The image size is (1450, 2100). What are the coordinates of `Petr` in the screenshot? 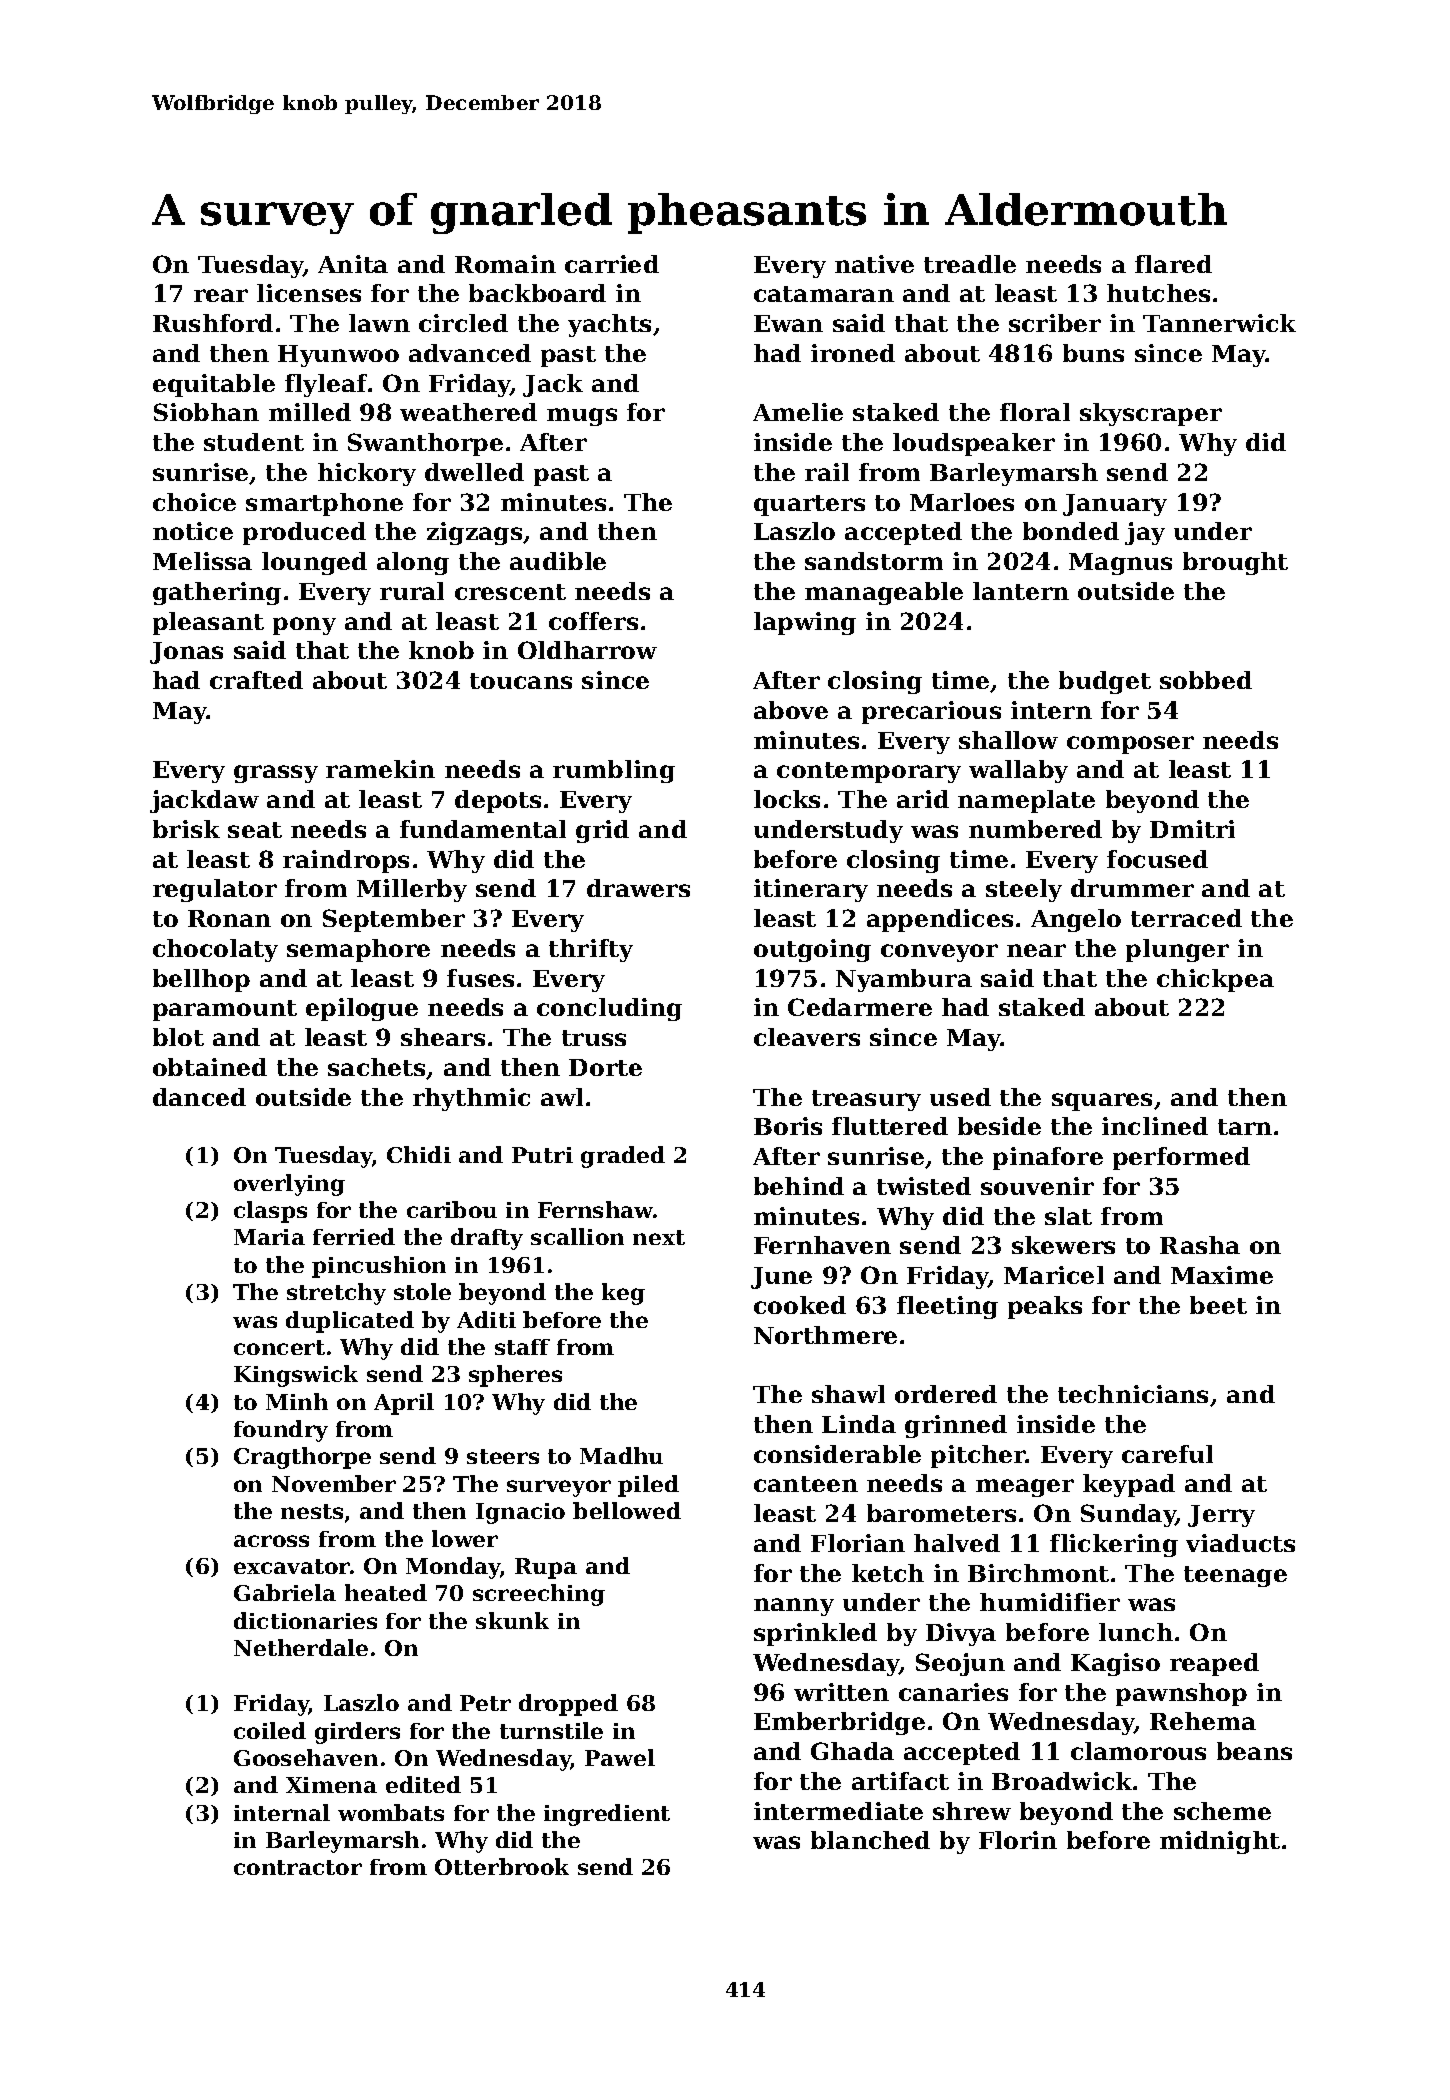 It's located at (485, 1703).
